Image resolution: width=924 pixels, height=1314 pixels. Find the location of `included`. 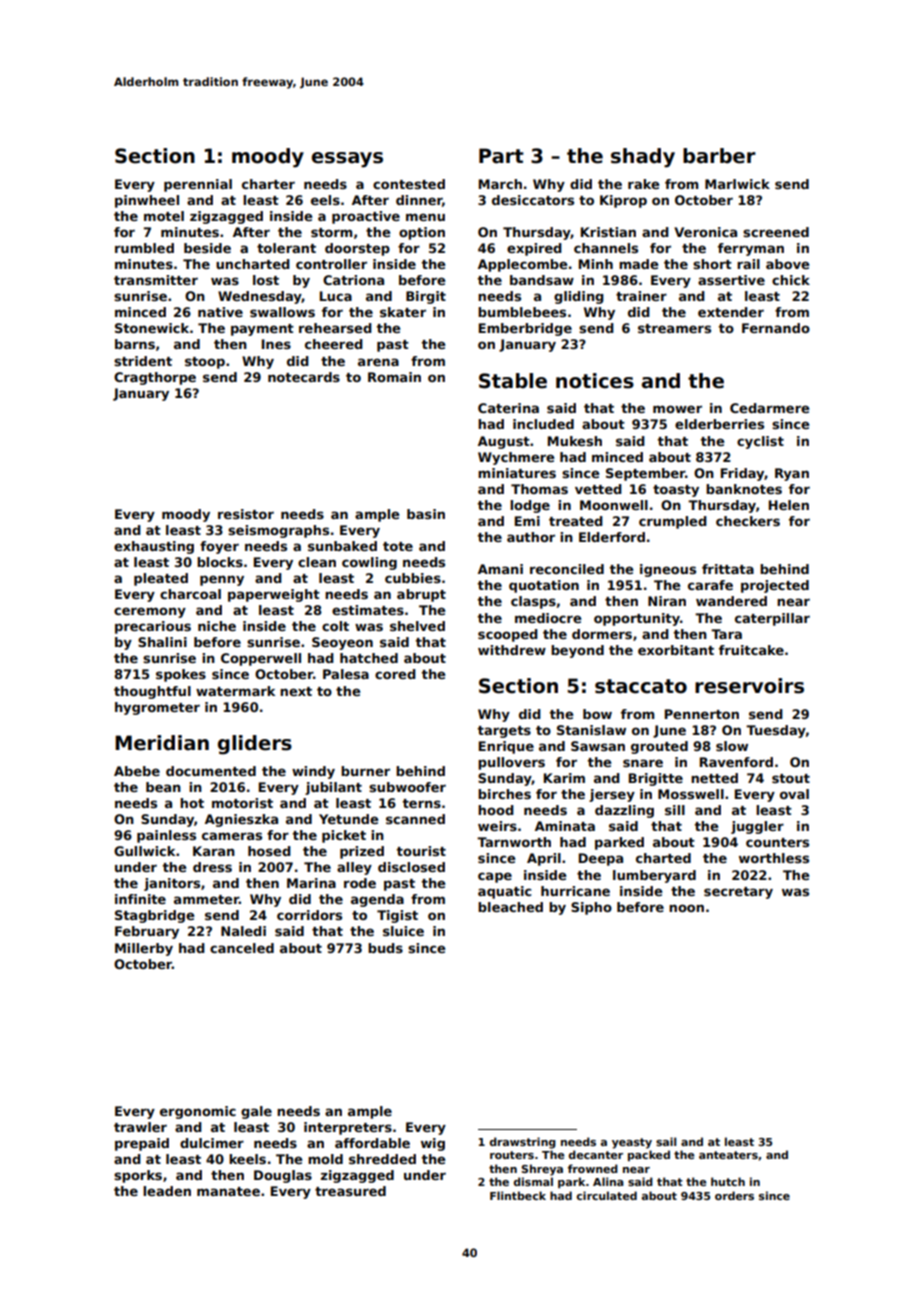

included is located at coordinates (543, 424).
